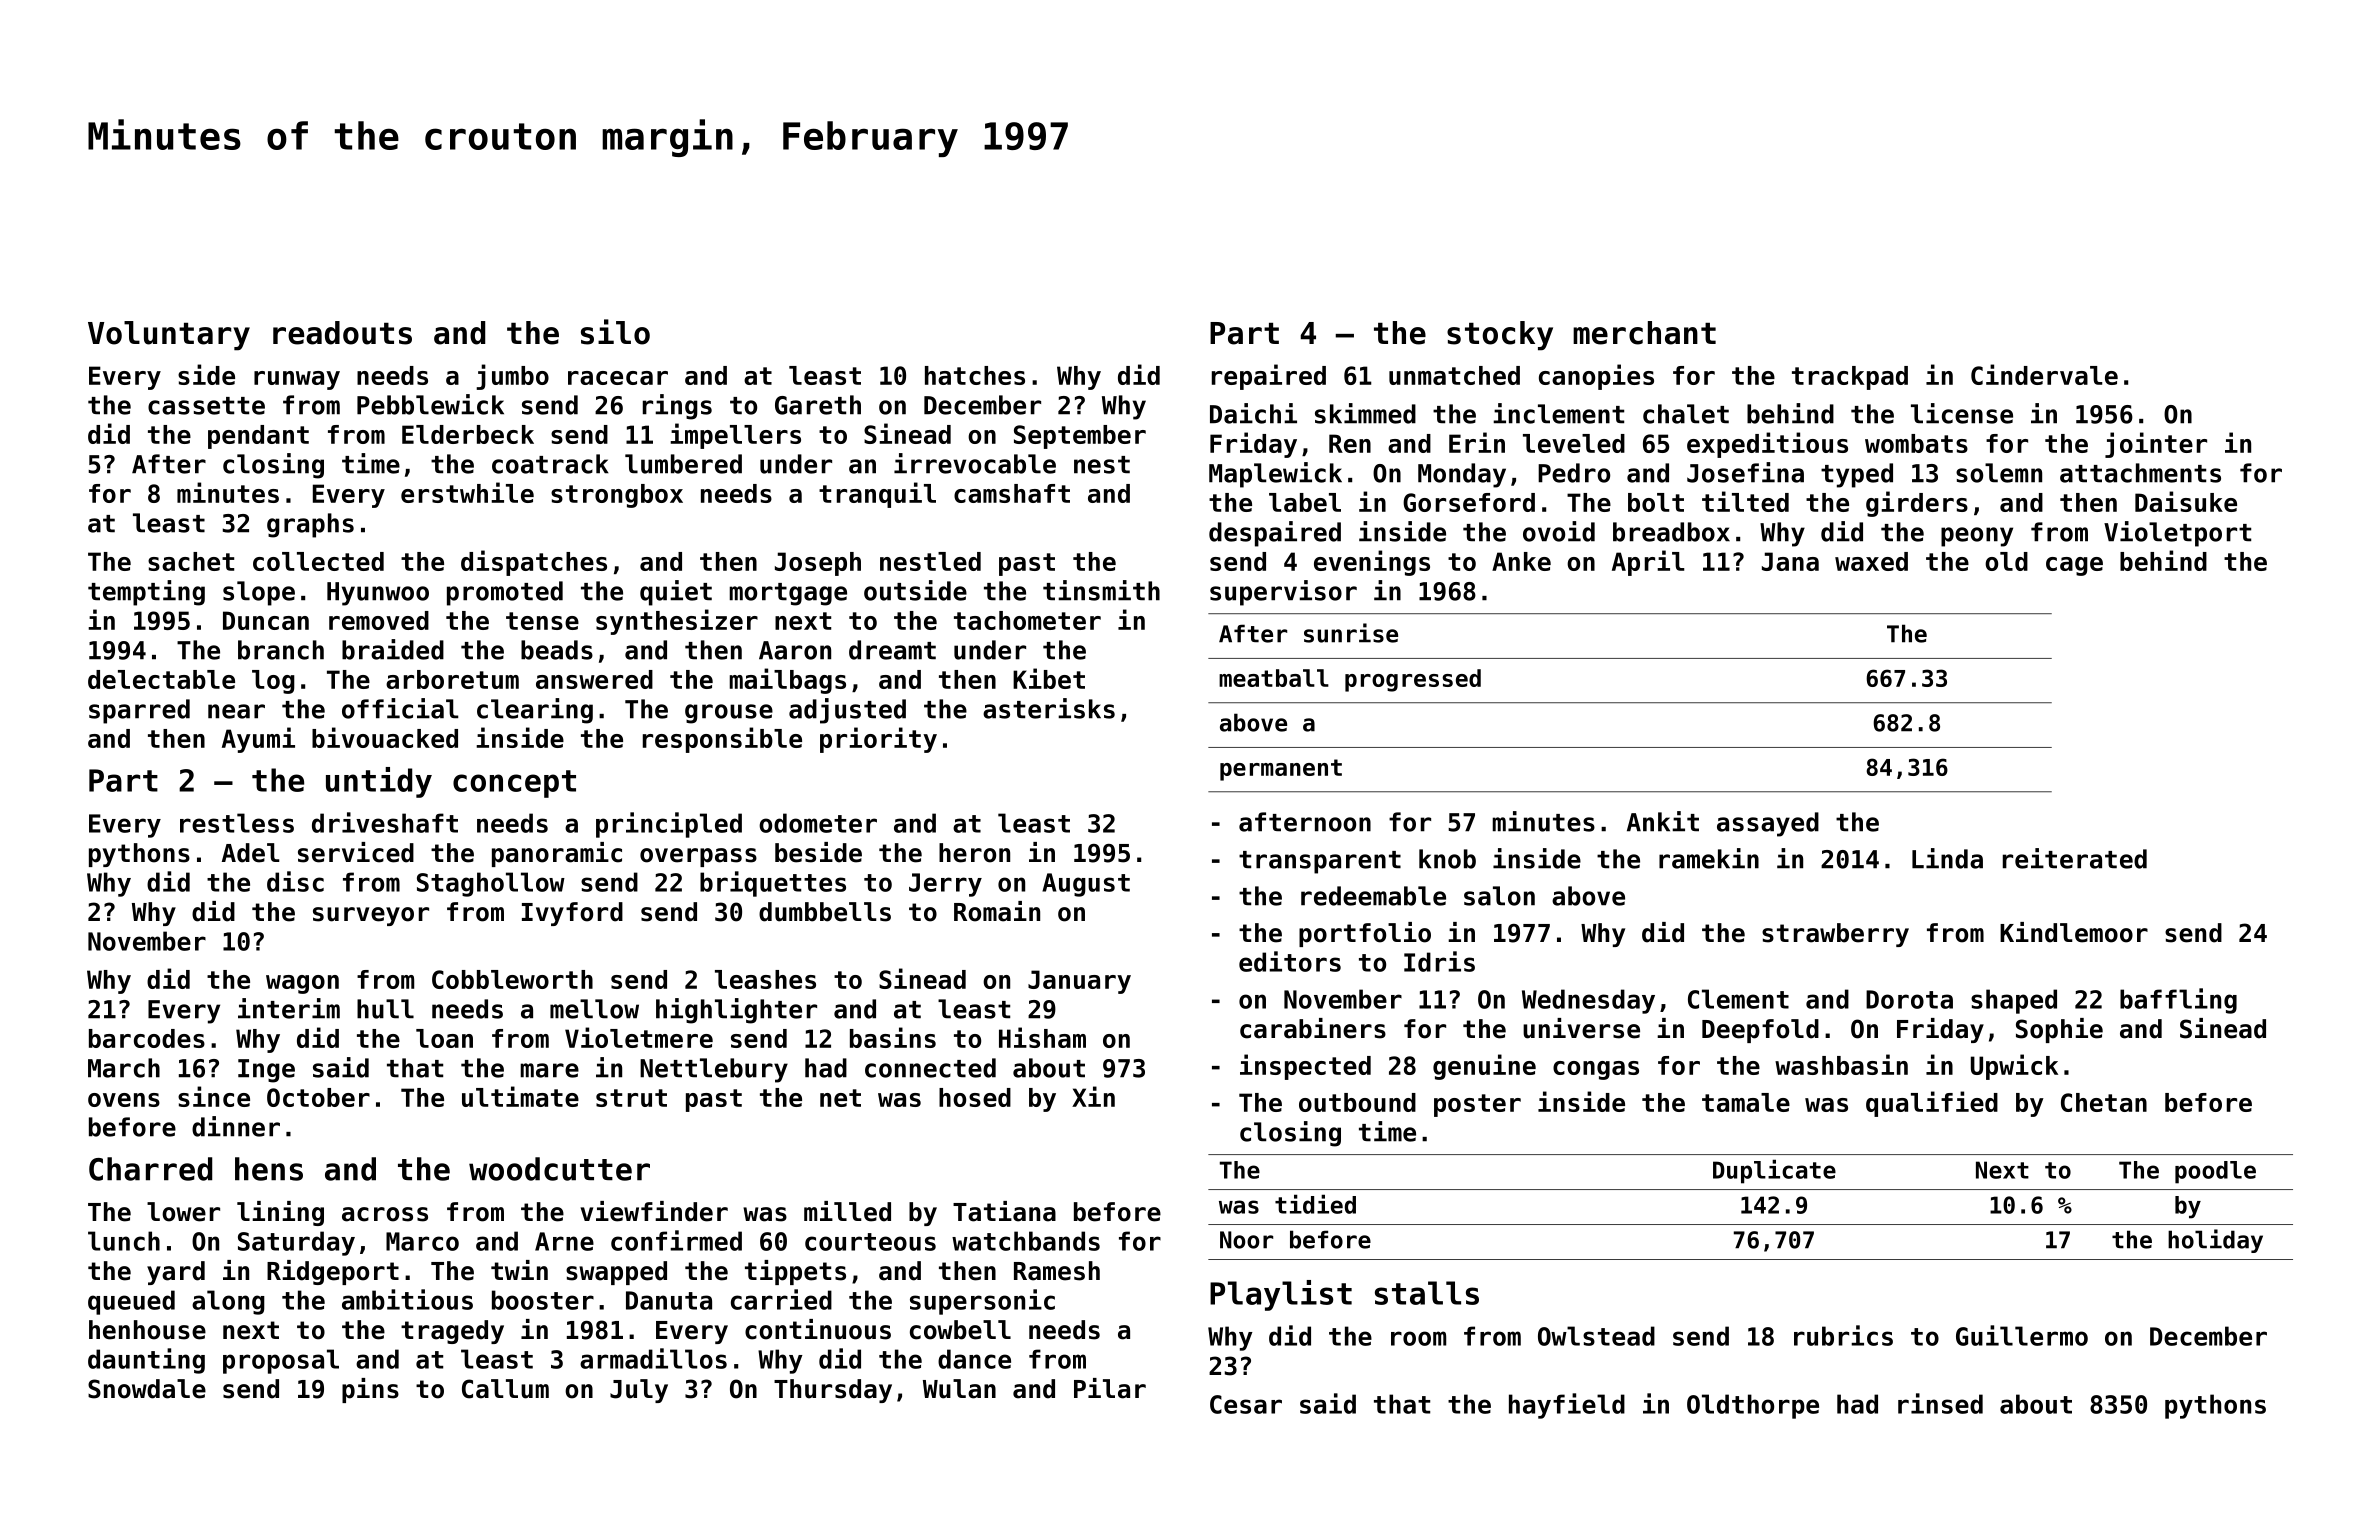 This screenshot has height=1540, width=2380. What do you see at coordinates (266, 620) in the screenshot?
I see `Duncan` at bounding box center [266, 620].
